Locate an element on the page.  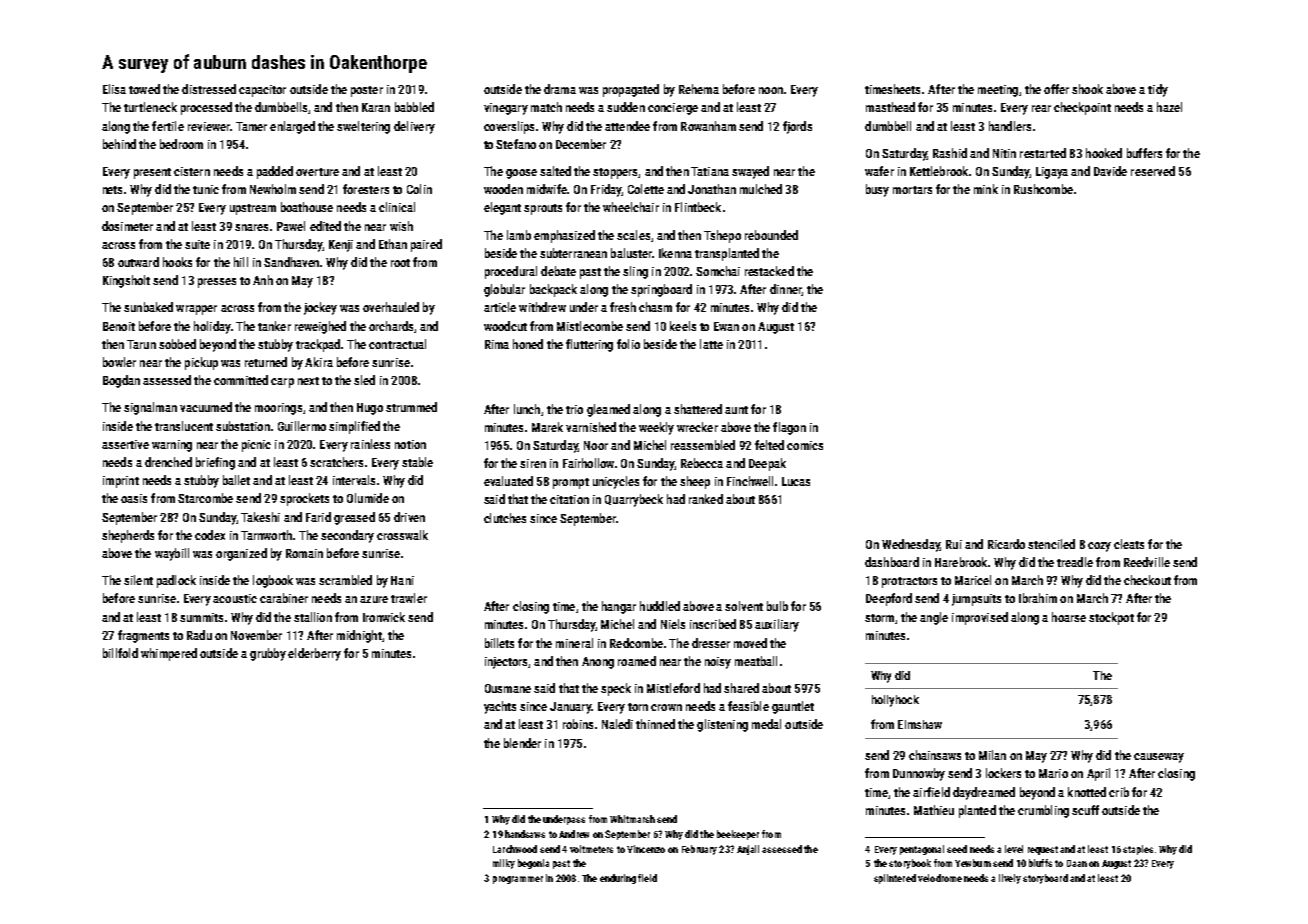
speck is located at coordinates (616, 689).
